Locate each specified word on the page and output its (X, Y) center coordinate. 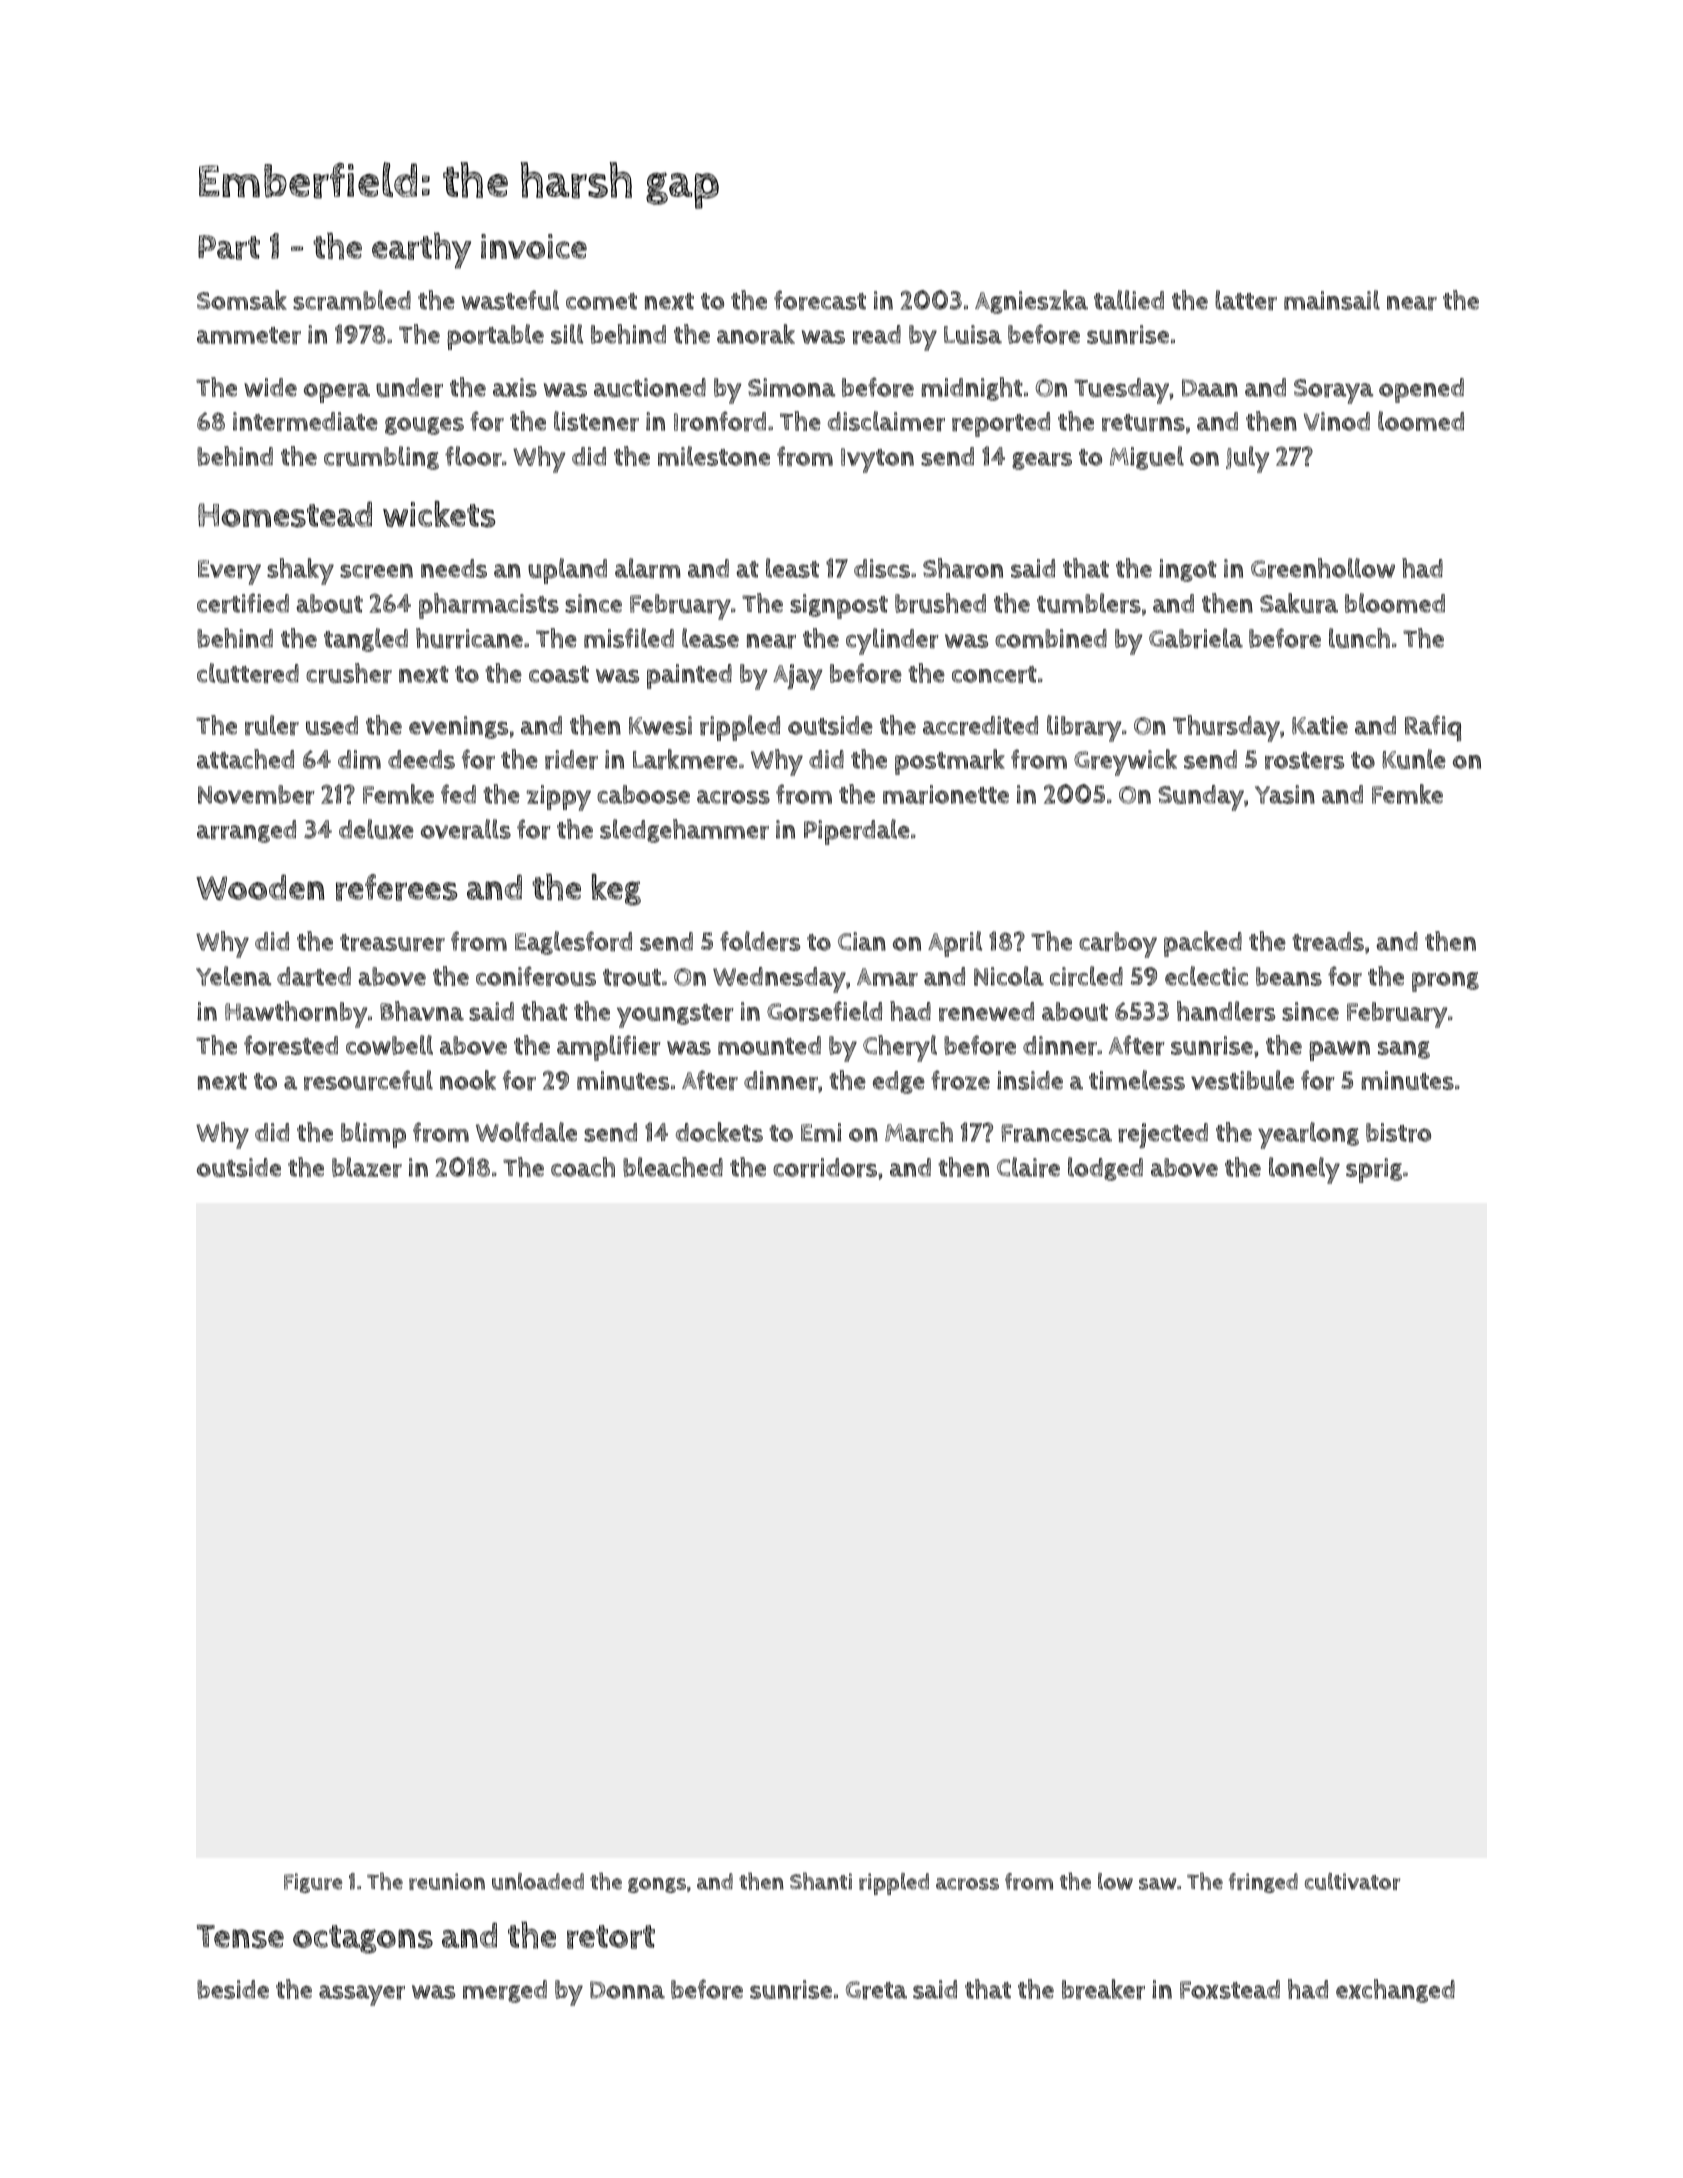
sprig (1374, 1170)
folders (760, 941)
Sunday (1201, 798)
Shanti (821, 1881)
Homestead (285, 514)
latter (1246, 300)
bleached (673, 1167)
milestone (714, 456)
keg (616, 889)
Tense (240, 1937)
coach (583, 1167)
